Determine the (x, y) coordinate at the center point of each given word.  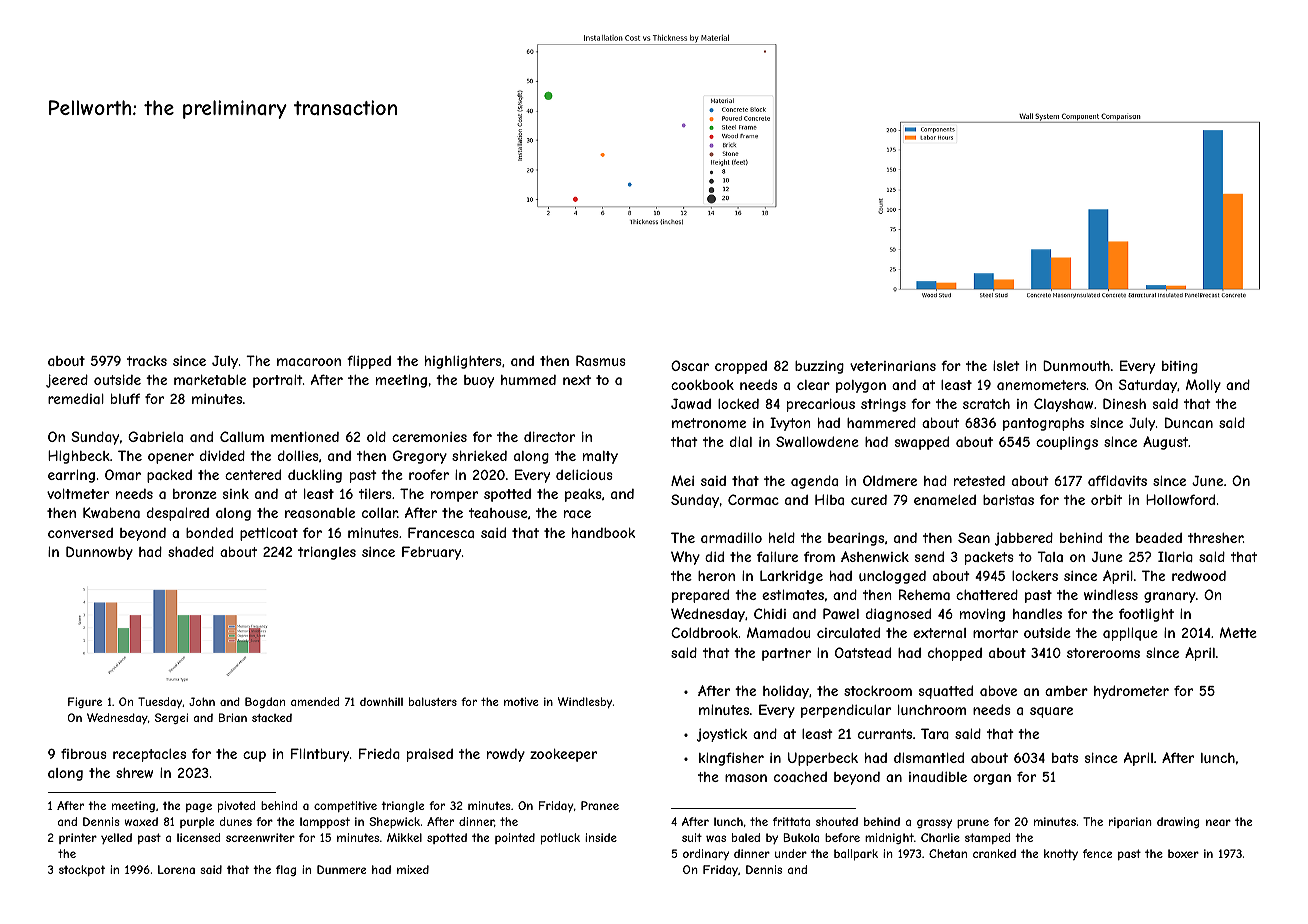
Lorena (176, 869)
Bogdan (265, 702)
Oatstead (863, 652)
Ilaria (1175, 556)
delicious (584, 475)
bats (1065, 758)
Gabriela (155, 436)
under (791, 853)
